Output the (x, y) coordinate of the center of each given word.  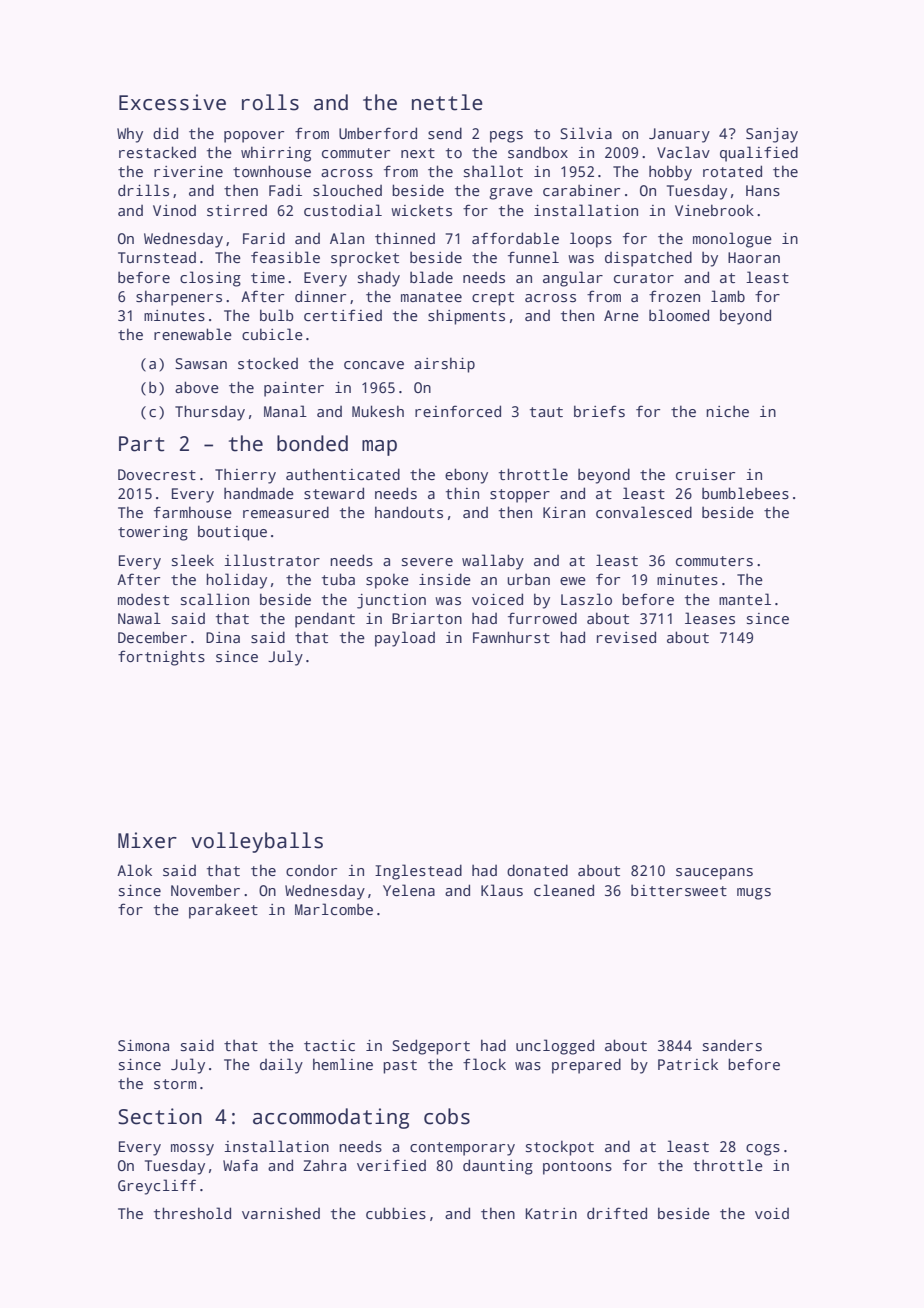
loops (591, 240)
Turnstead (157, 257)
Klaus (502, 890)
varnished (281, 1213)
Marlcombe (334, 909)
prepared (586, 1066)
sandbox (538, 152)
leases (710, 618)
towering (153, 533)
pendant (325, 620)
